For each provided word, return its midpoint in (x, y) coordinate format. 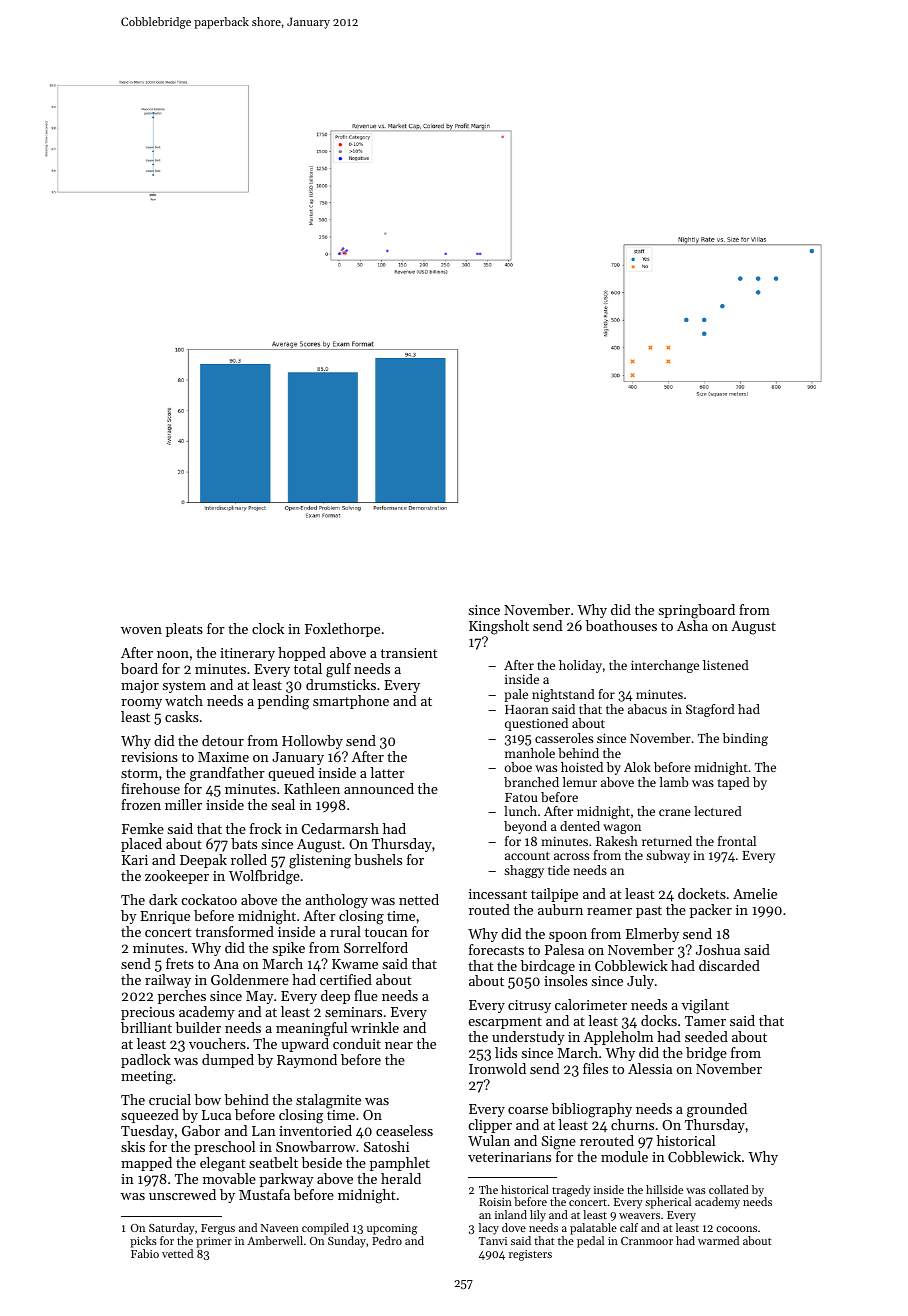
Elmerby (652, 935)
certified (346, 979)
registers (530, 1255)
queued (291, 774)
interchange (665, 666)
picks (143, 1242)
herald (401, 1178)
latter (387, 772)
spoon (568, 937)
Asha (692, 625)
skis (133, 1146)
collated (729, 1189)
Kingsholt (499, 627)
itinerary (247, 654)
